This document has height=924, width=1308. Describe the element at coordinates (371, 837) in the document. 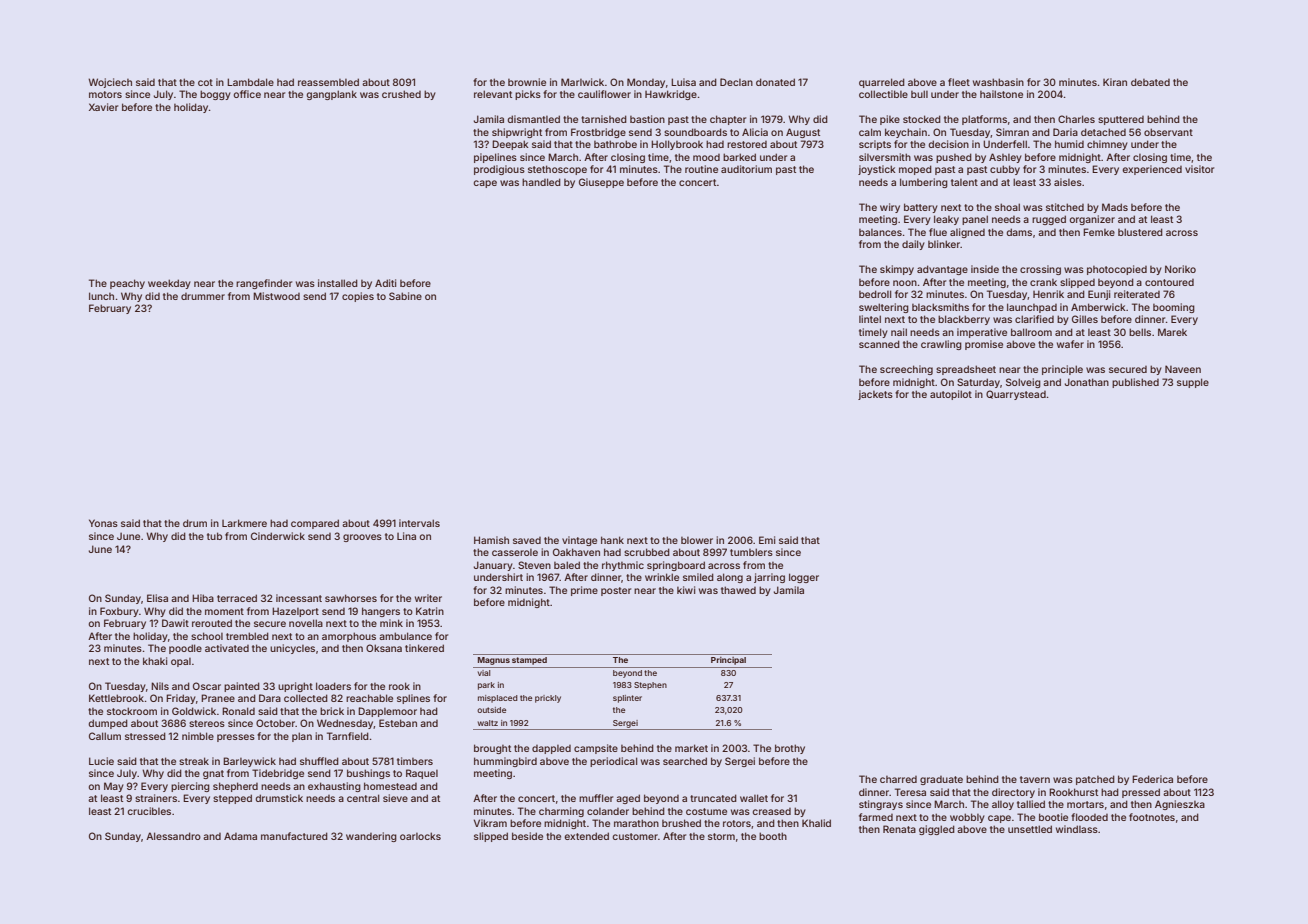

I see `wandering` at that location.
